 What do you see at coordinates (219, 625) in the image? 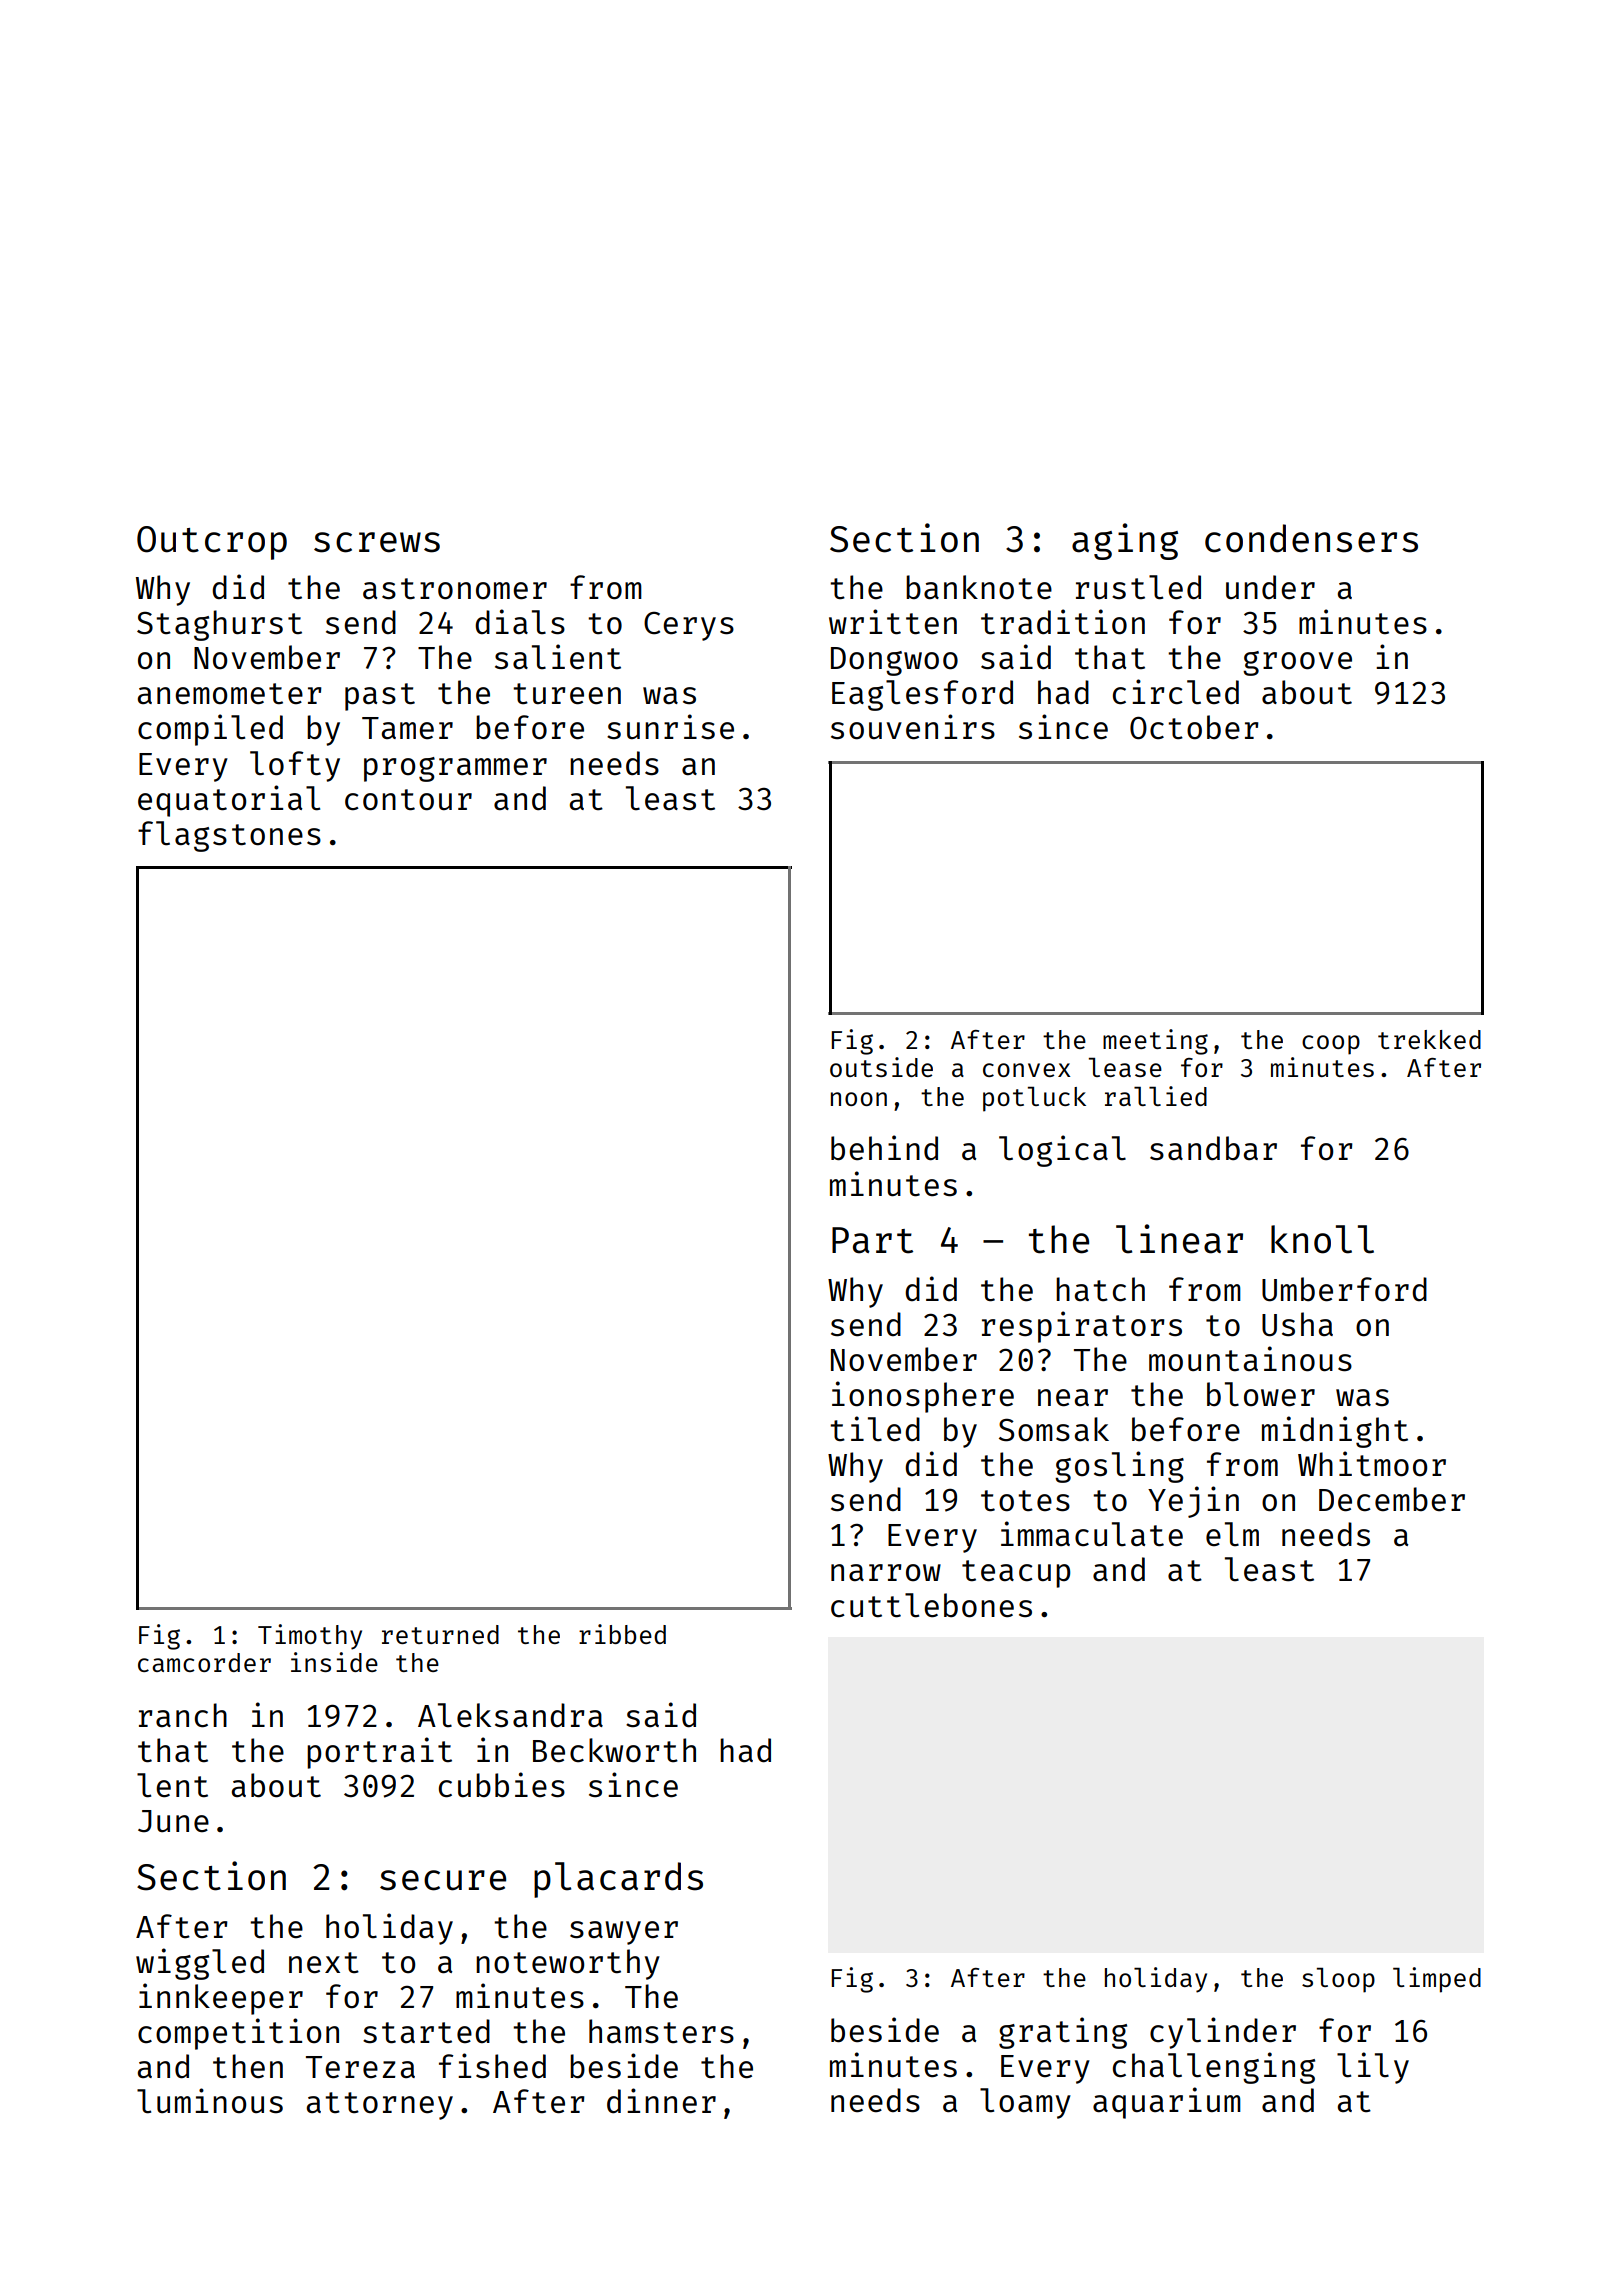
I see `Staghurst` at bounding box center [219, 625].
